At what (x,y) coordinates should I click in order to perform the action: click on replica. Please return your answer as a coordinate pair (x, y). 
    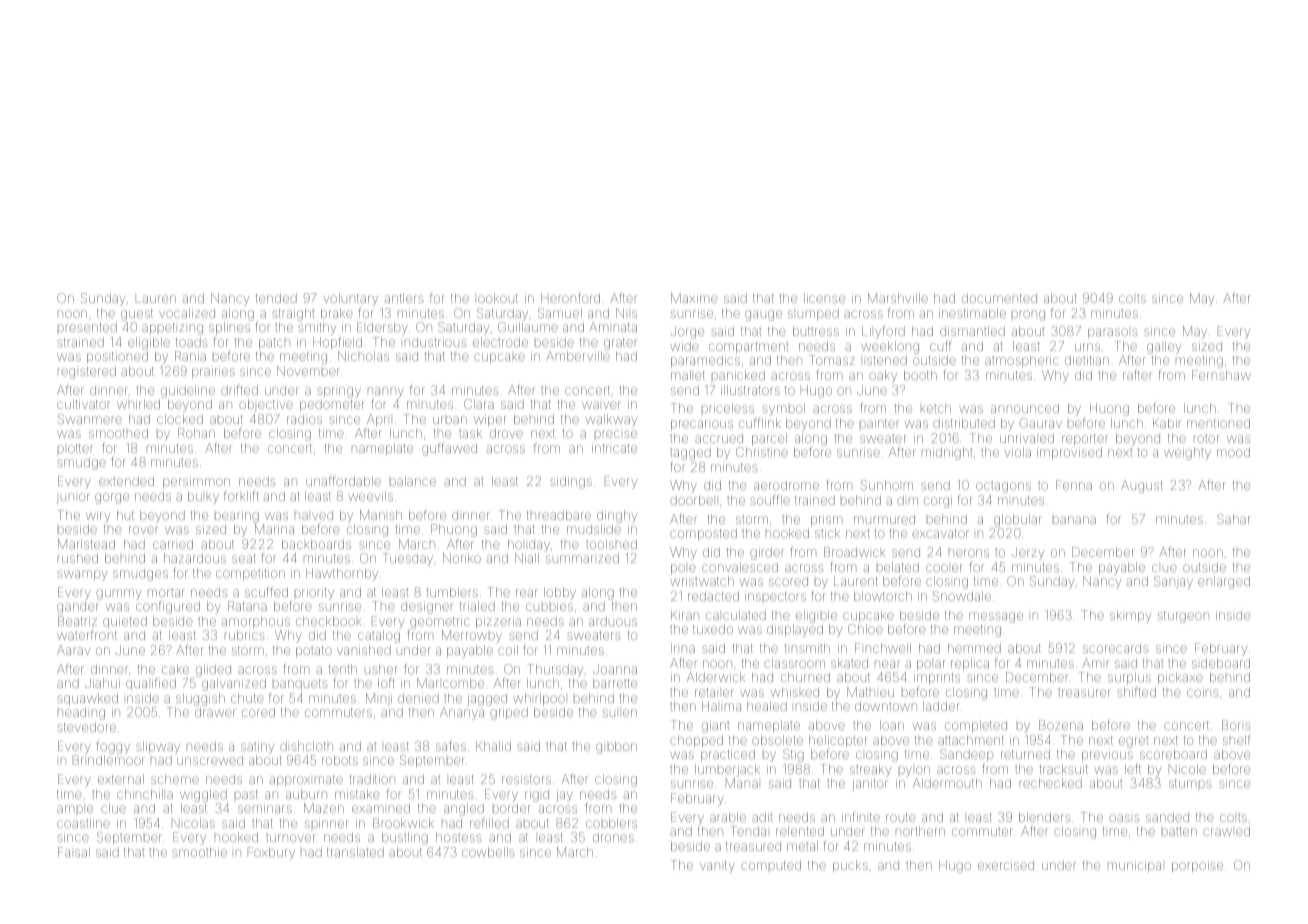
    Looking at the image, I should click on (970, 664).
